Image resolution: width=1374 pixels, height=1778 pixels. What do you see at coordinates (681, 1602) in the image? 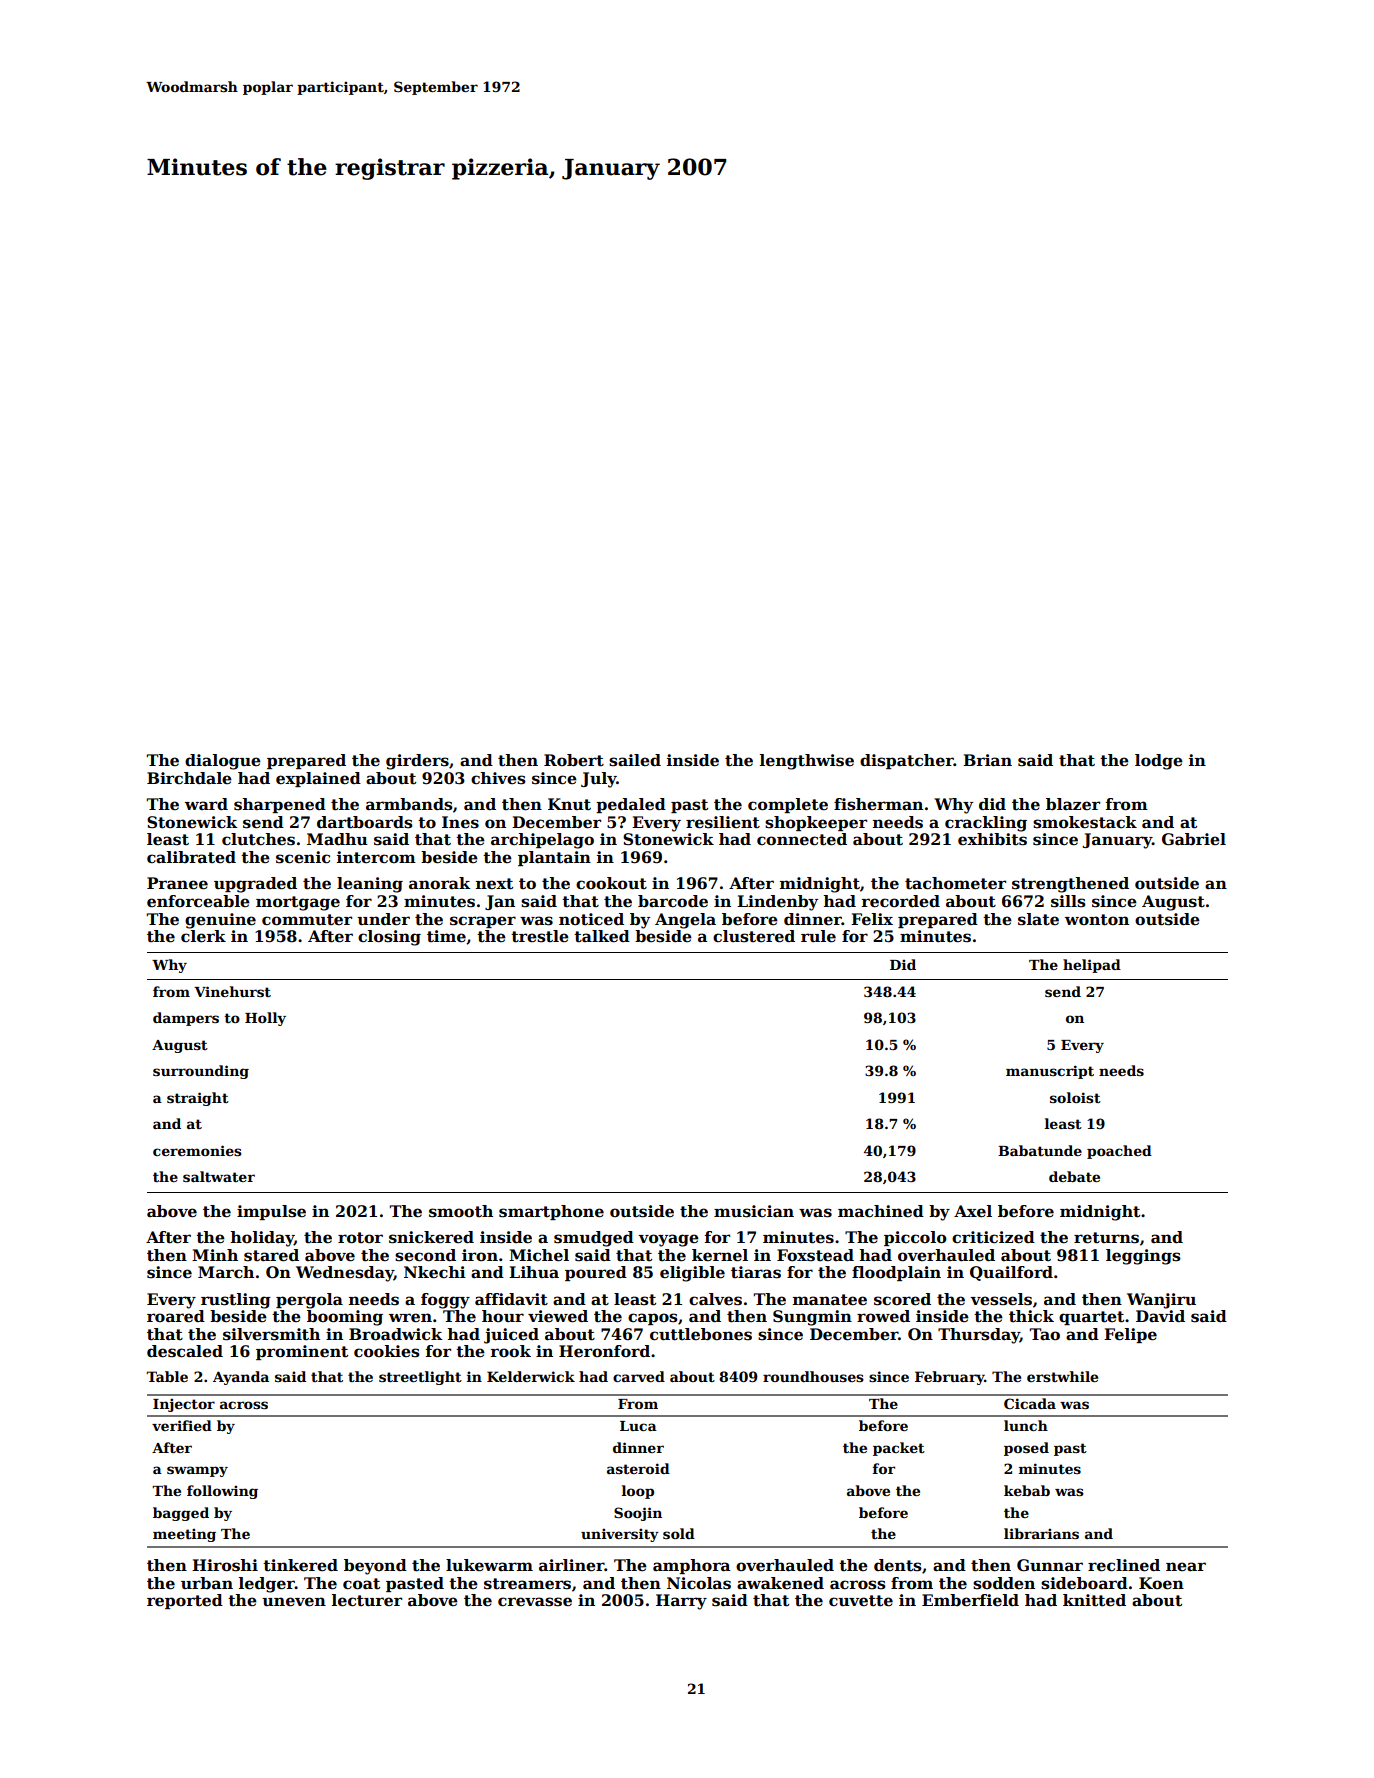
I see `Harry` at bounding box center [681, 1602].
